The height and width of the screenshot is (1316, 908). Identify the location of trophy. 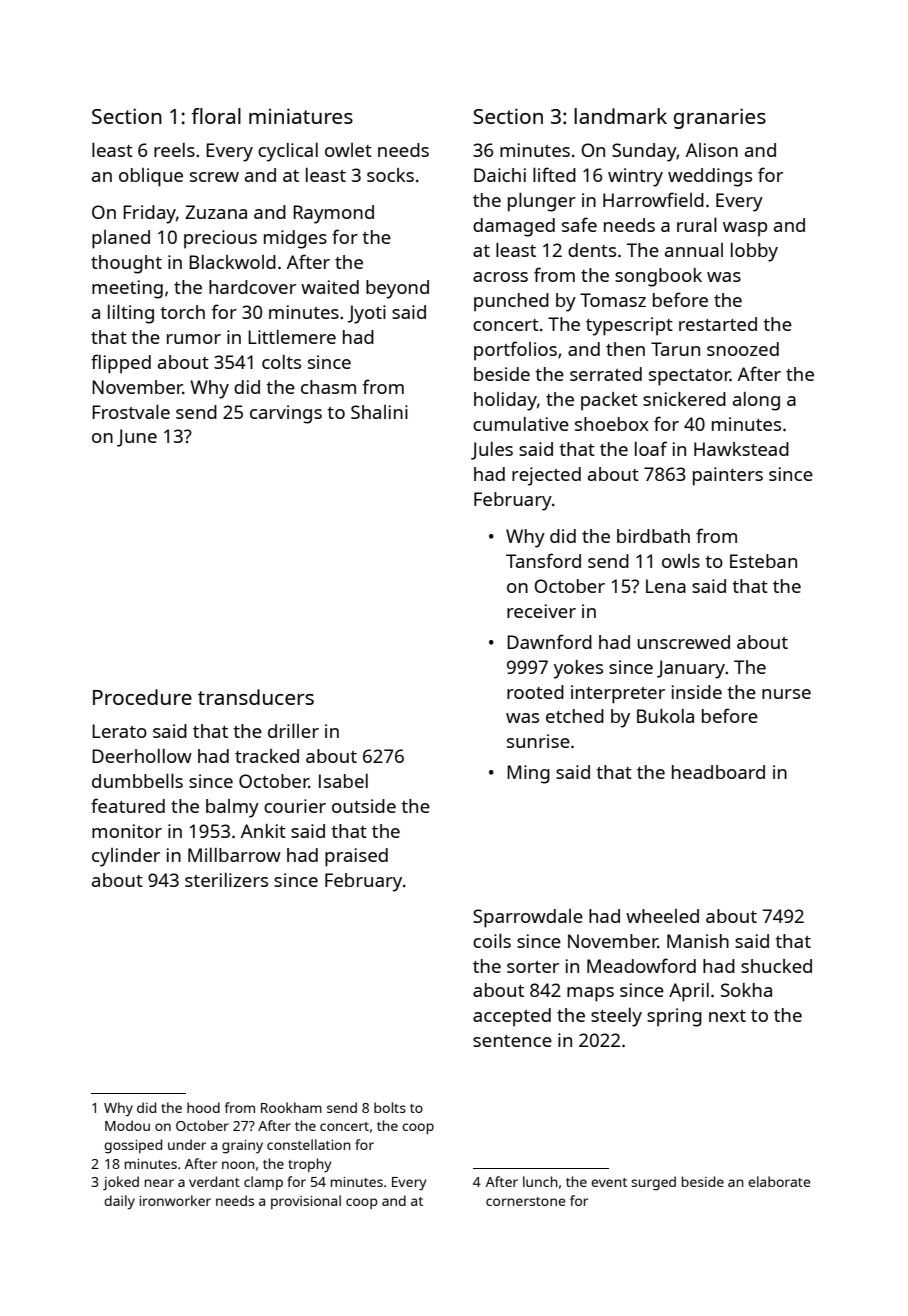
(309, 1165).
